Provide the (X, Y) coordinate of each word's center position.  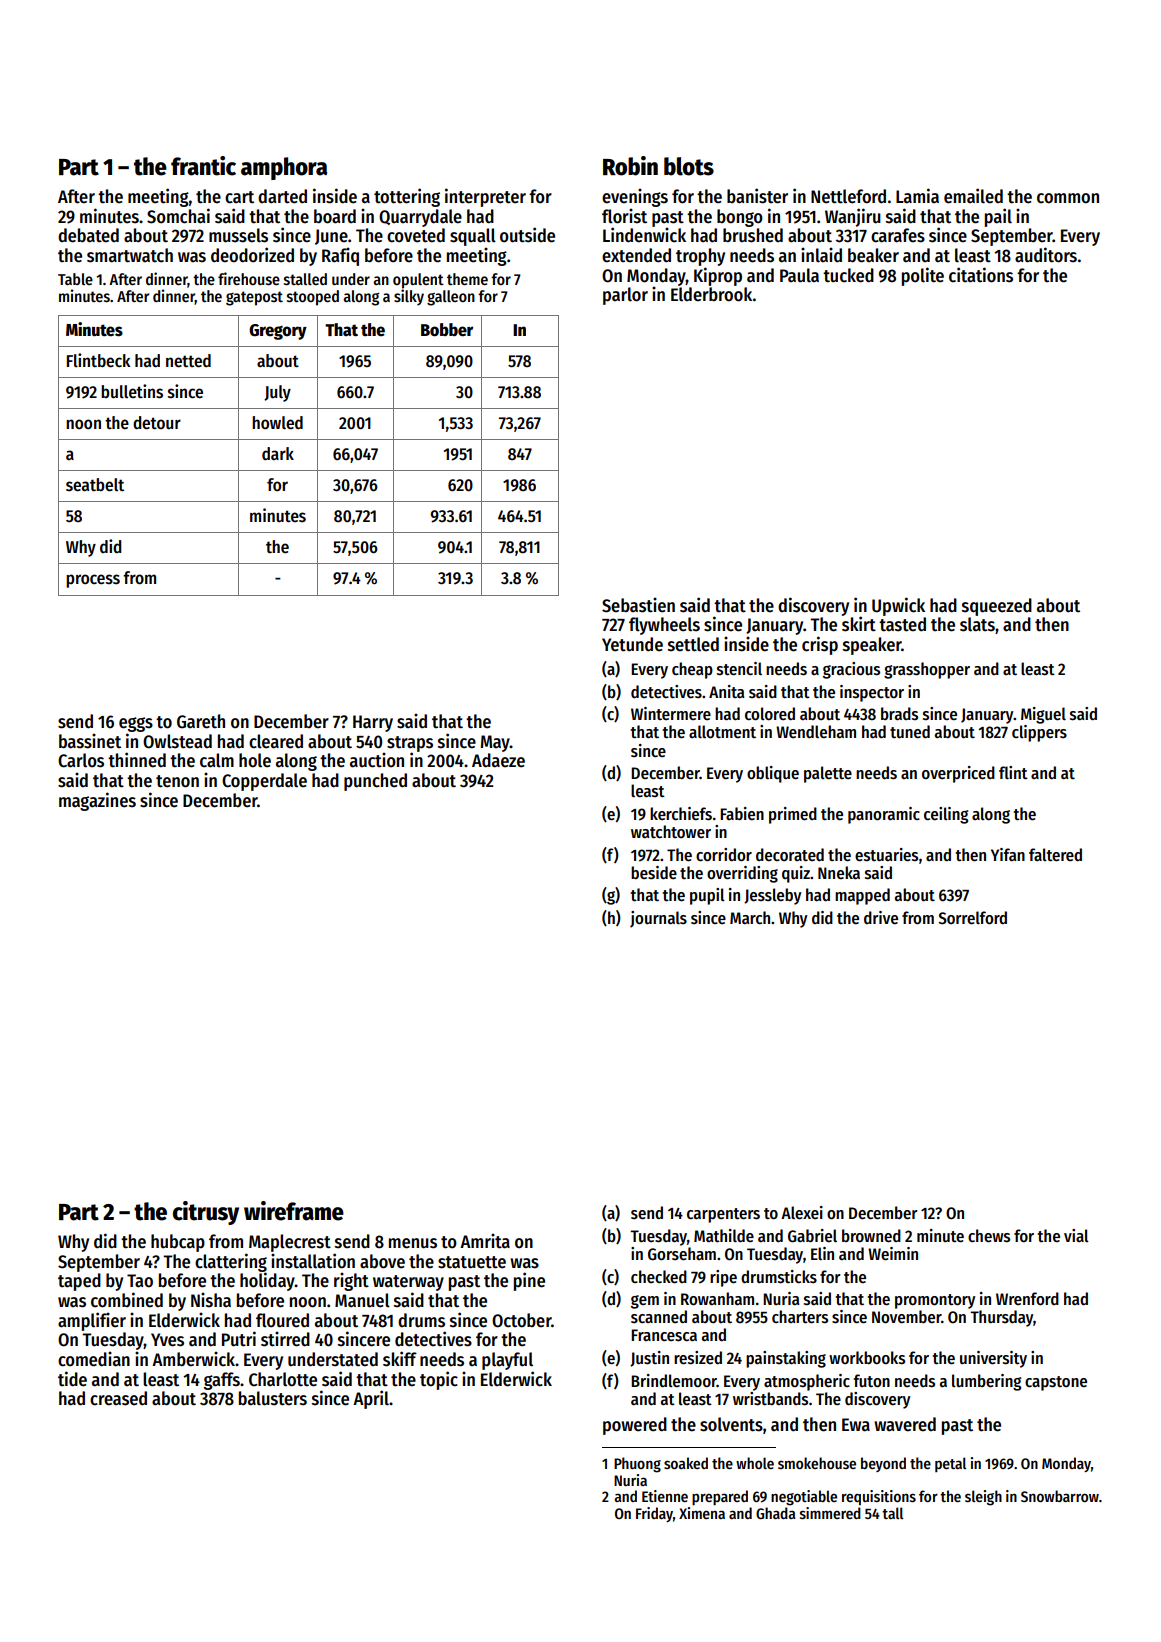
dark (278, 454)
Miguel (1043, 715)
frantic (203, 166)
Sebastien (638, 605)
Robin (630, 166)
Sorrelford (972, 918)
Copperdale (264, 782)
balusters (273, 1398)
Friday (654, 1514)
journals (658, 919)
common (1068, 198)
